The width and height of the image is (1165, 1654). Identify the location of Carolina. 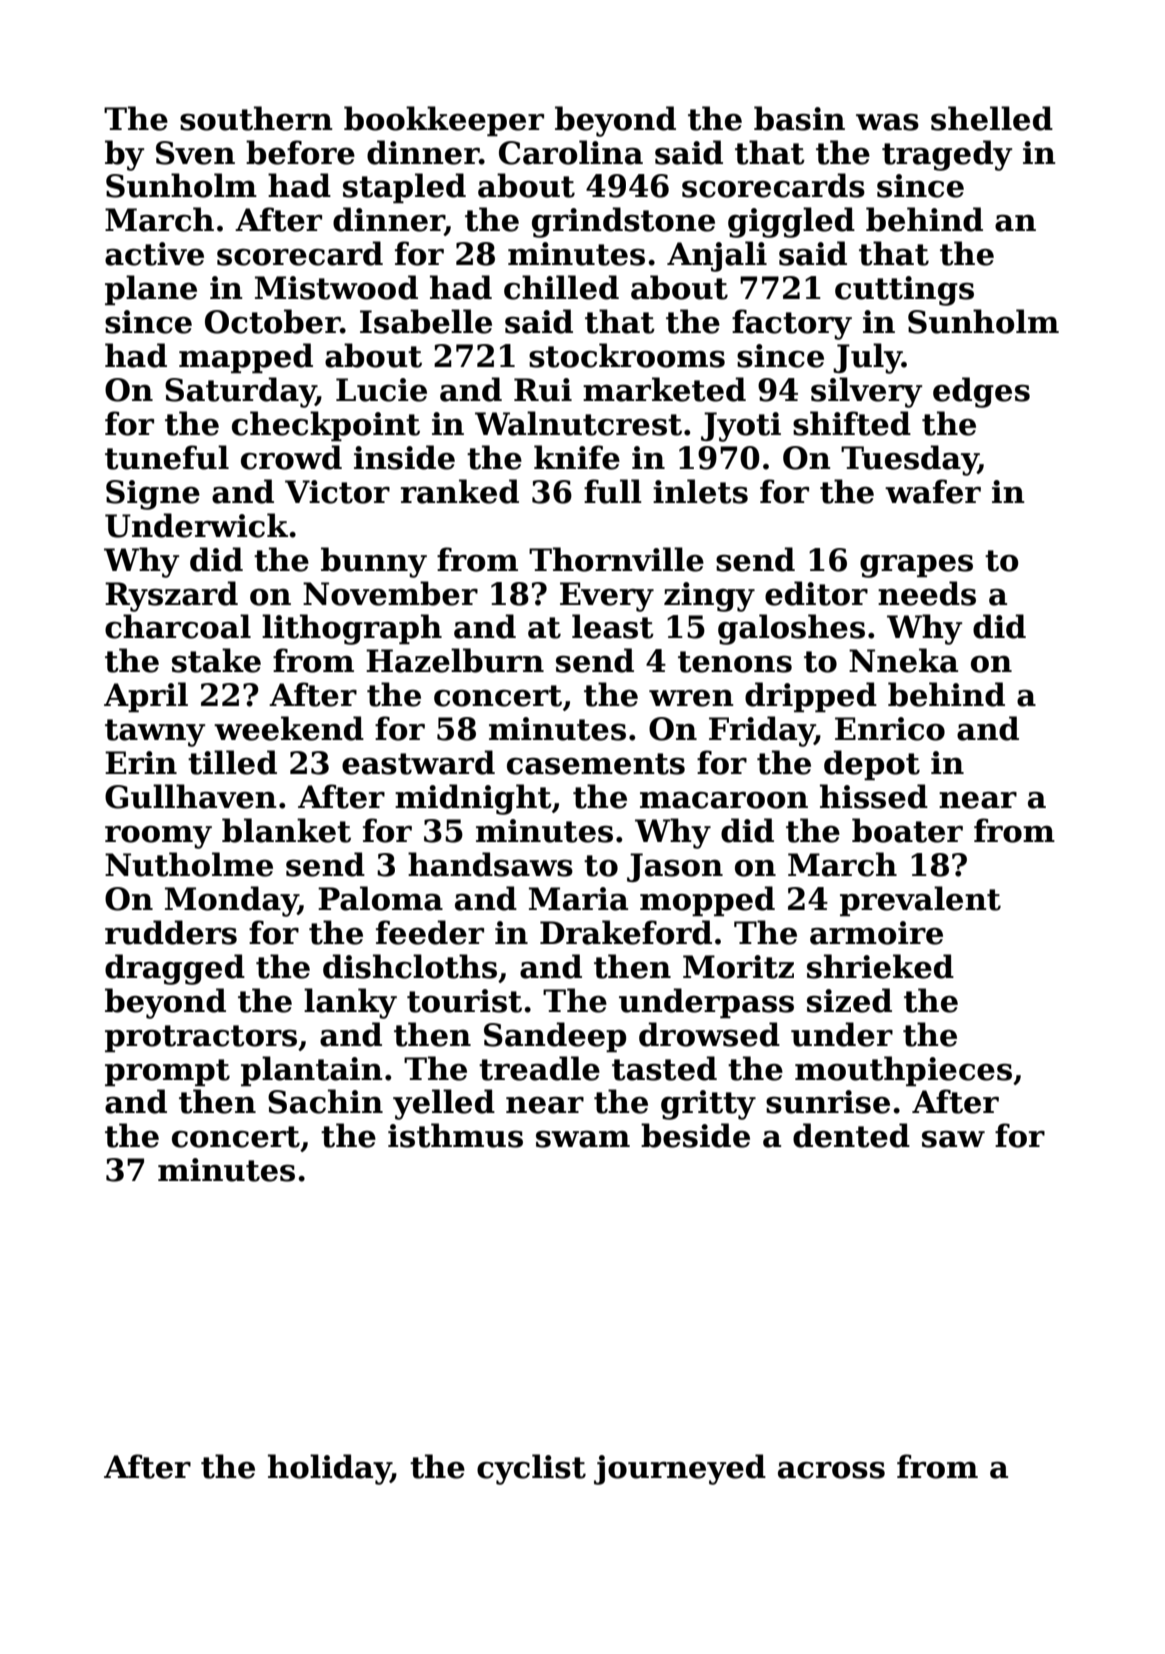
(571, 152).
